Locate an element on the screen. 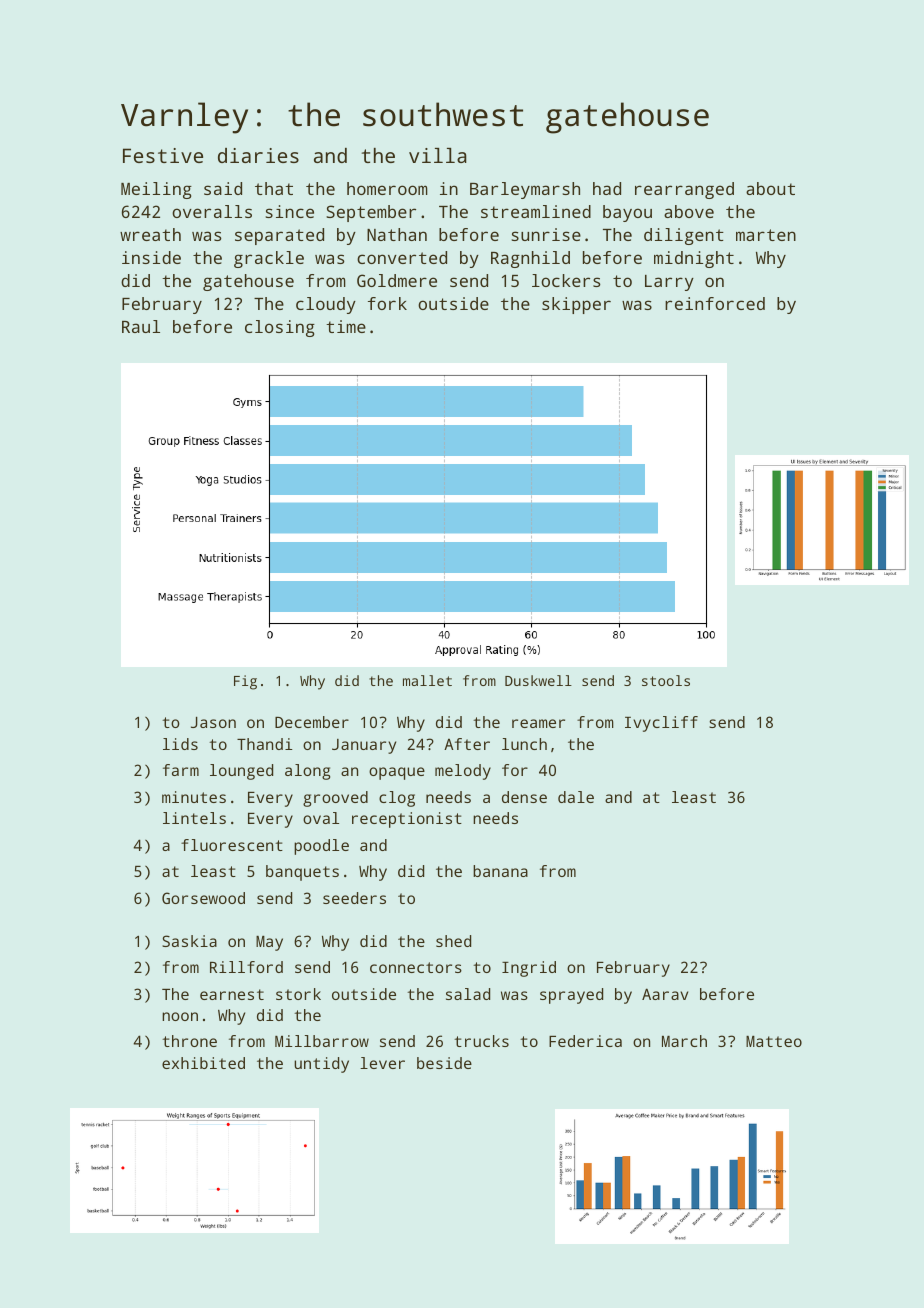 This screenshot has height=1308, width=924. Jason is located at coordinates (213, 722).
